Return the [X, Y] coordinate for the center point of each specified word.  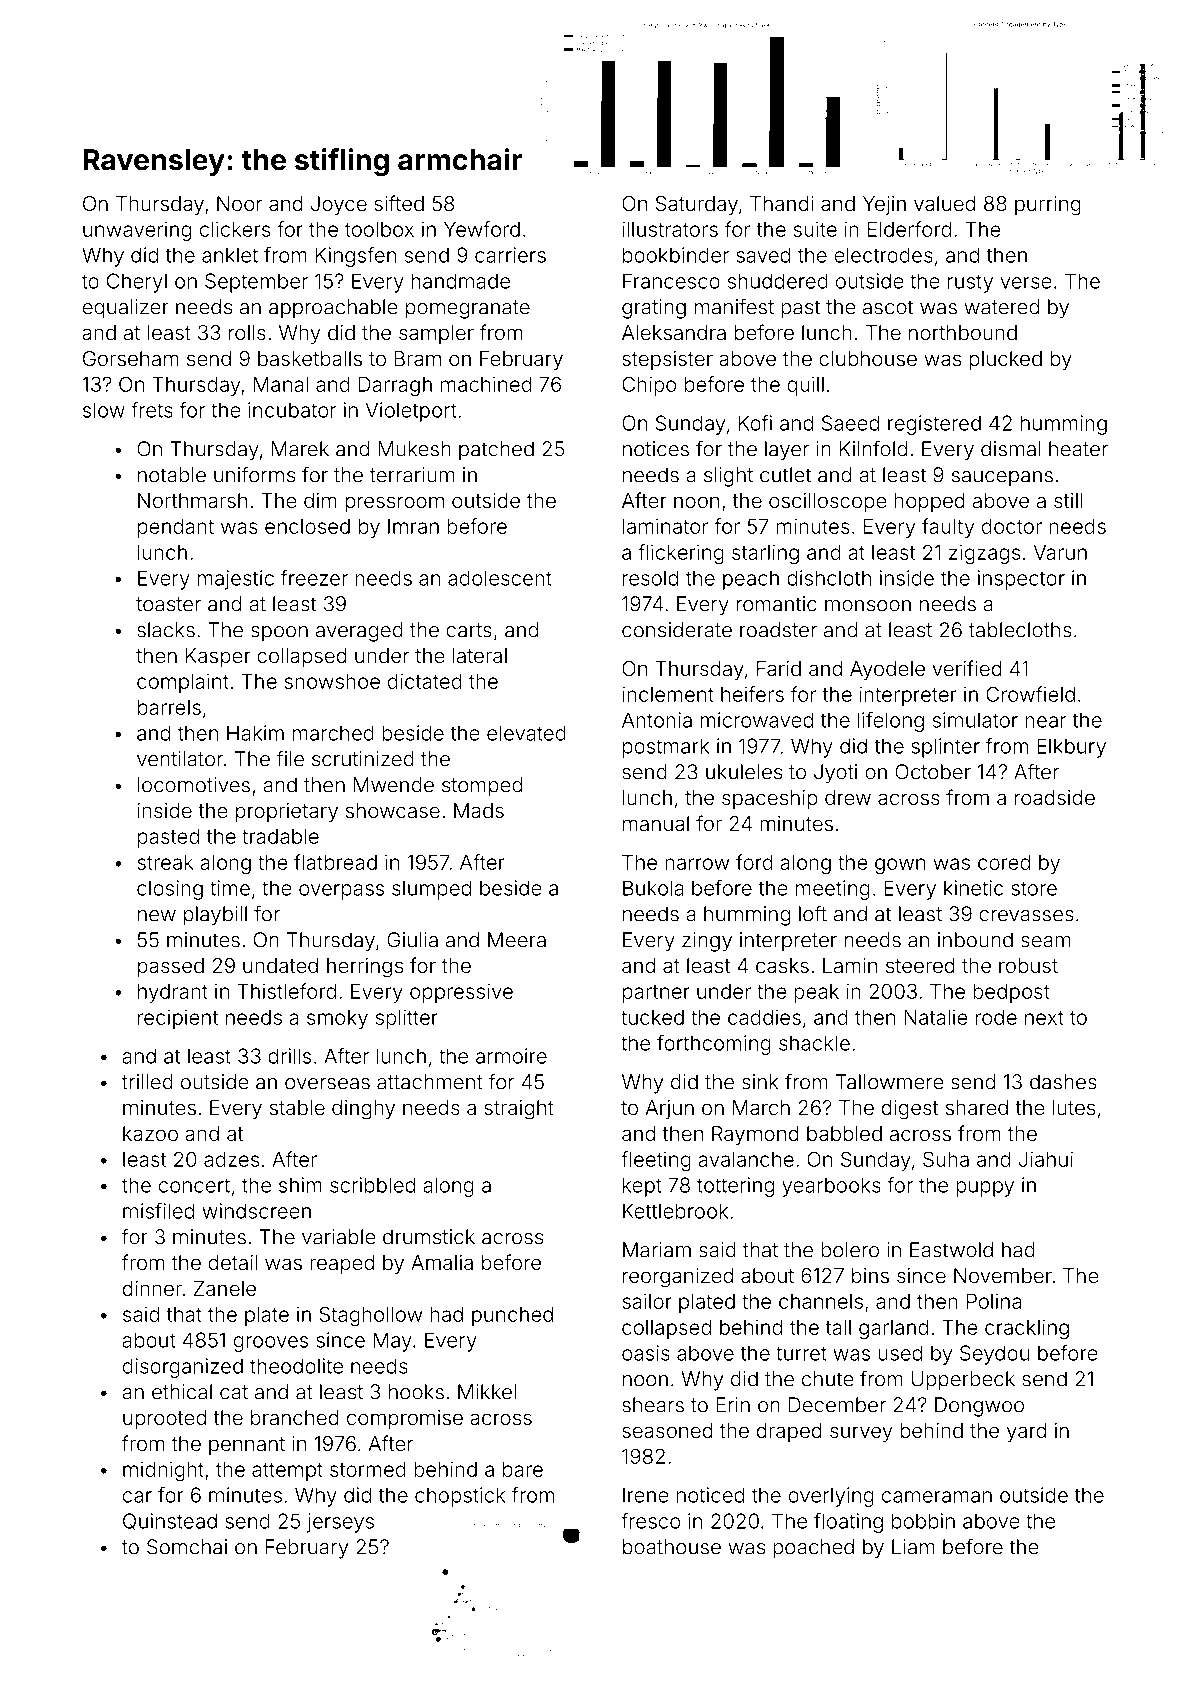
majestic [236, 580]
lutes [1074, 1107]
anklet [230, 255]
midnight [163, 1471]
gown [900, 866]
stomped [482, 787]
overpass [341, 892]
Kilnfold [873, 448]
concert [194, 1185]
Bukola [653, 888]
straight [519, 1110]
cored [1004, 862]
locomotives [194, 785]
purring [1048, 206]
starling [765, 554]
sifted [399, 203]
